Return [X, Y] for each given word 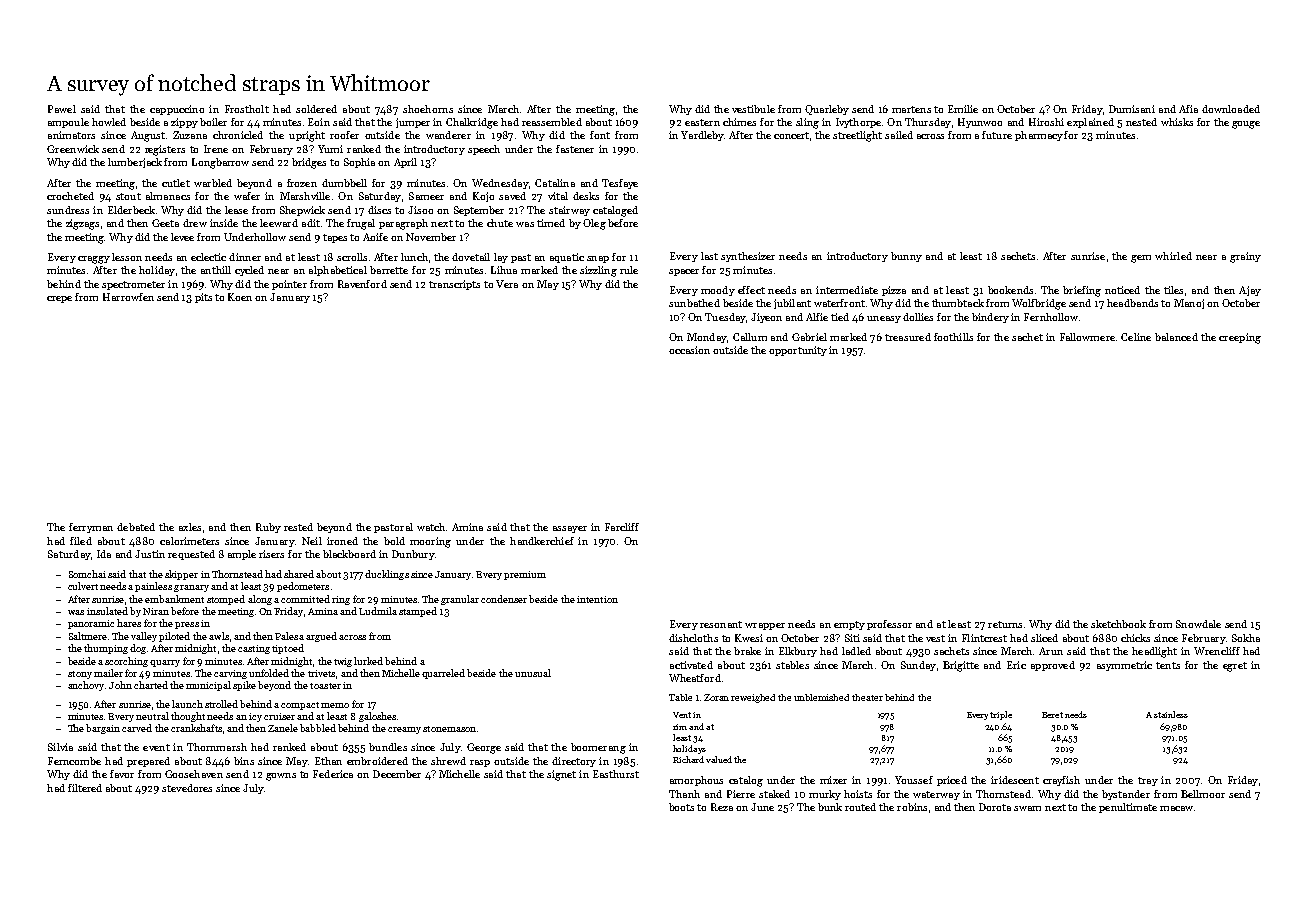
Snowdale [1198, 624]
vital [558, 196]
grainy [1245, 257]
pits [203, 298]
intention [597, 599]
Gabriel [809, 337]
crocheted [70, 196]
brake [747, 651]
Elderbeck [131, 210]
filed [81, 541]
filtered [85, 788]
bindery [990, 318]
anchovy [86, 686]
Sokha [1246, 638]
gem [1141, 259]
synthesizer [748, 257]
